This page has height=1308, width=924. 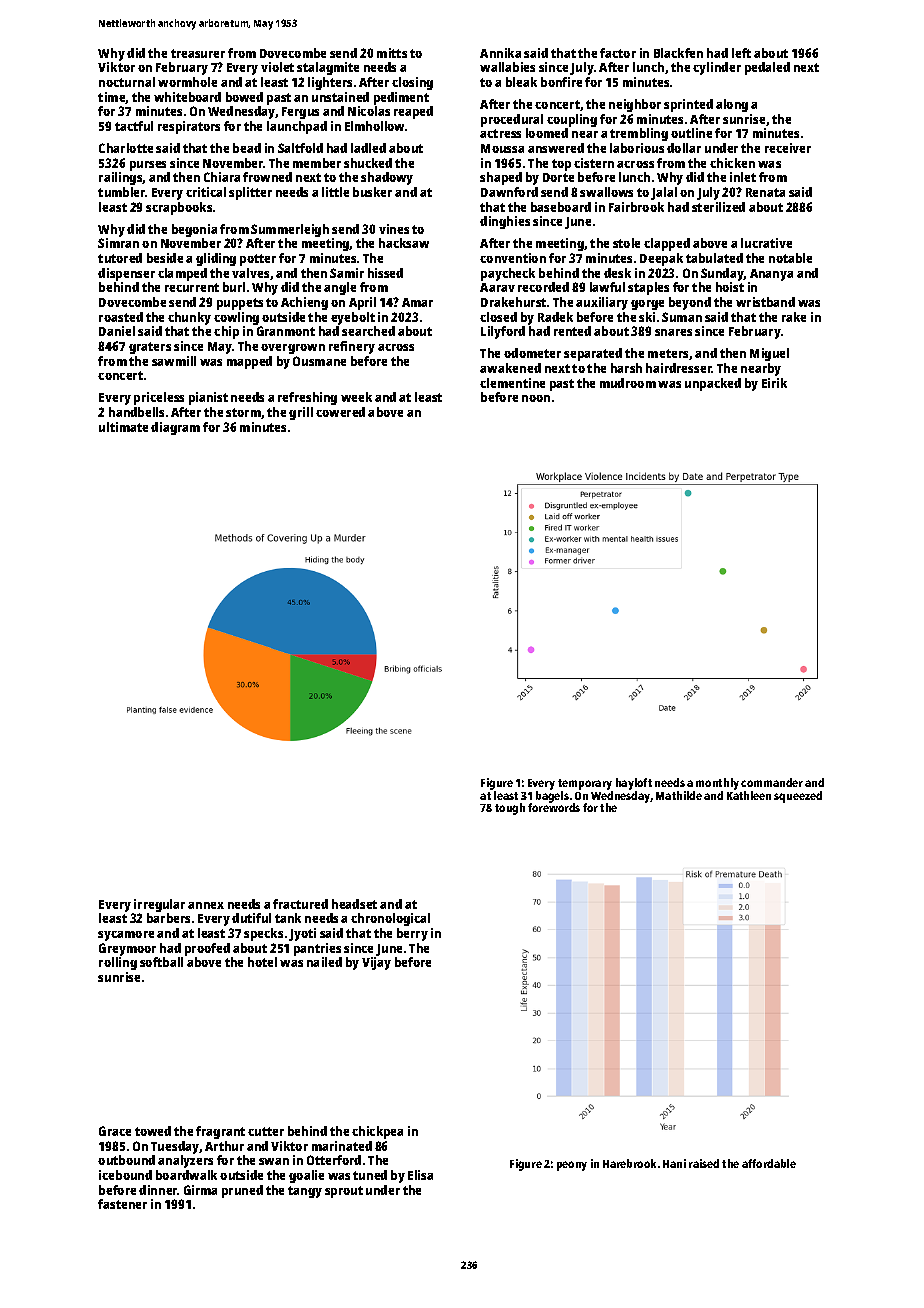 What do you see at coordinates (198, 53) in the page?
I see `treasurer` at bounding box center [198, 53].
